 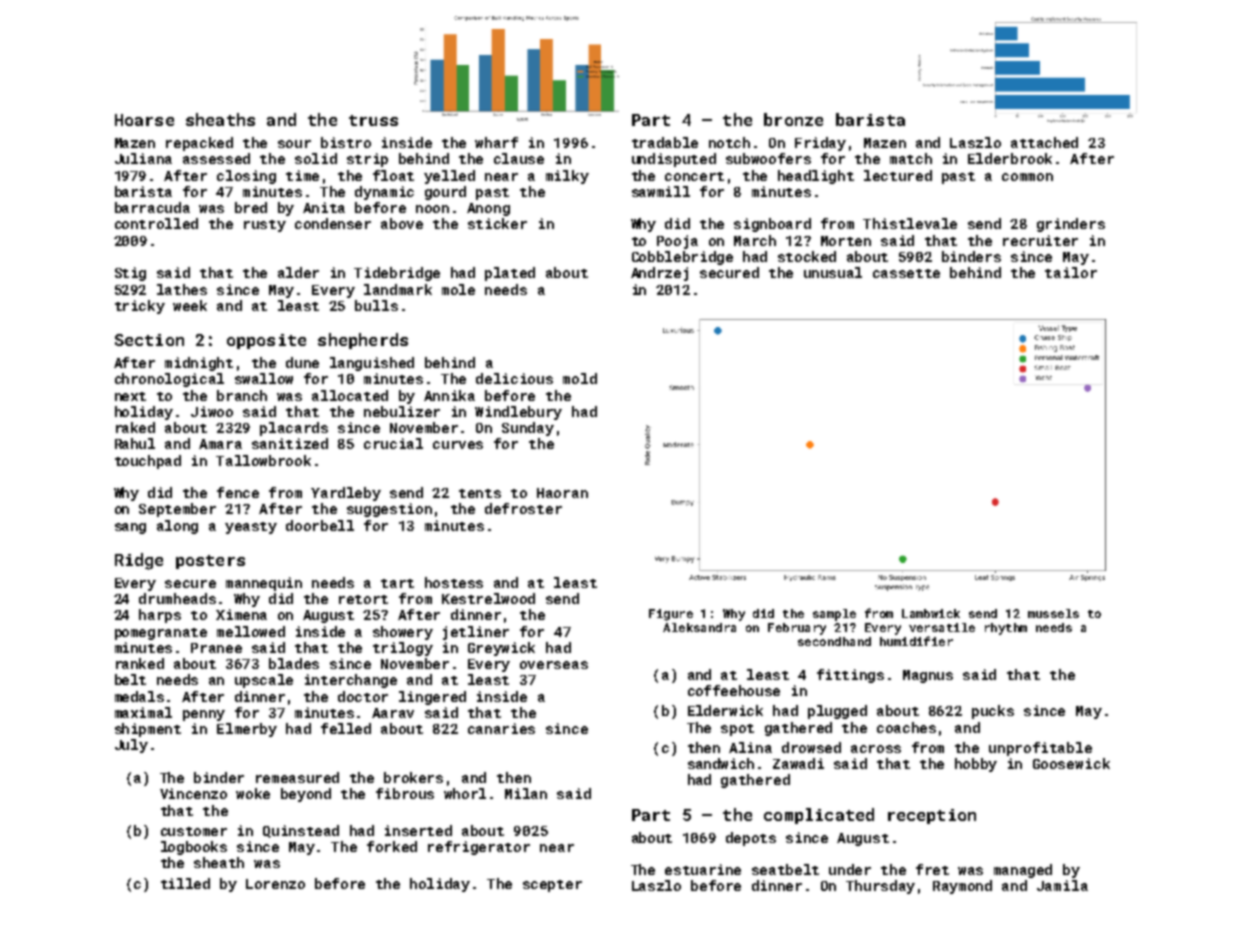 I want to click on milky, so click(x=567, y=177).
